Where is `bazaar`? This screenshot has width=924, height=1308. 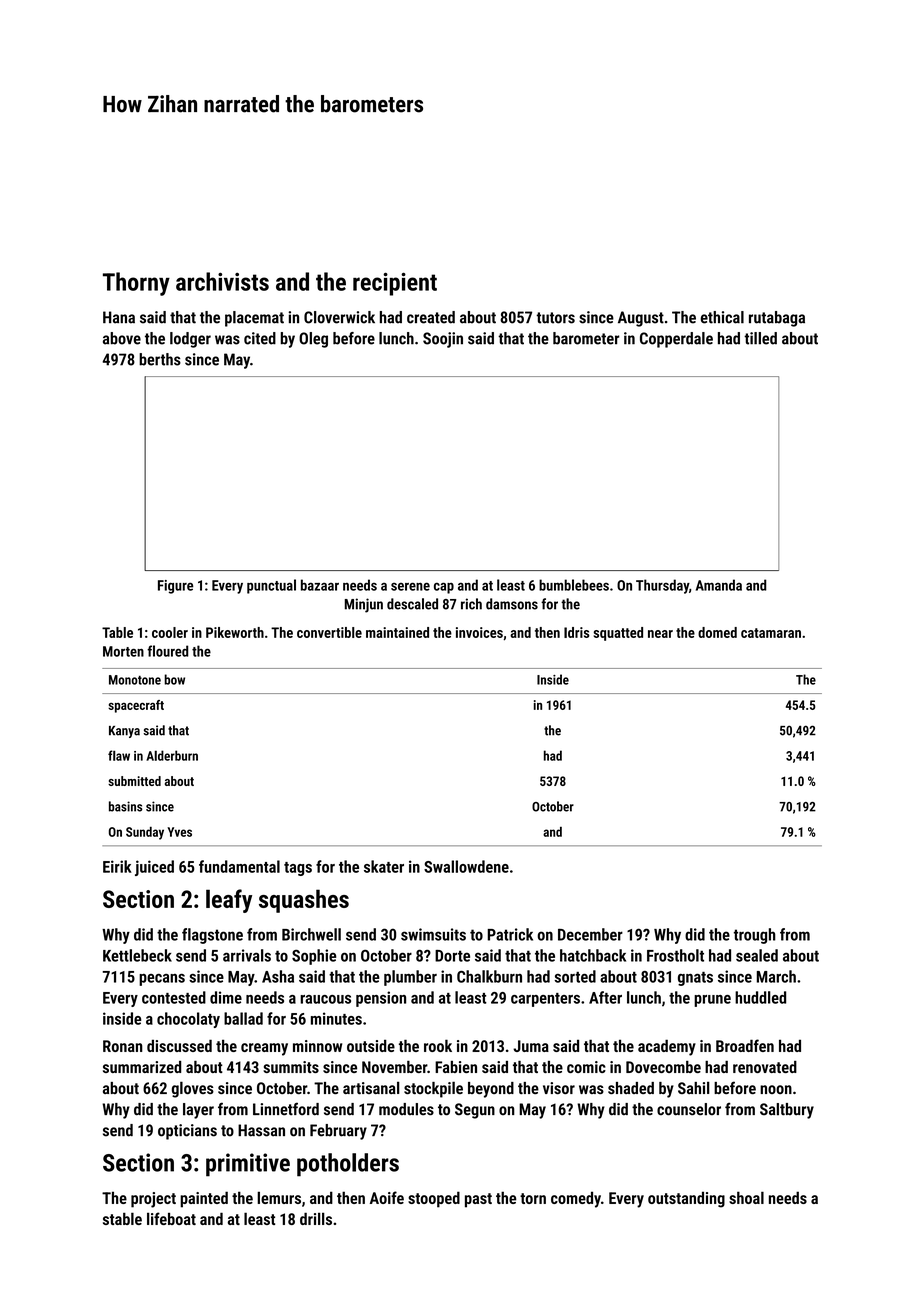
bazaar is located at coordinates (320, 585).
